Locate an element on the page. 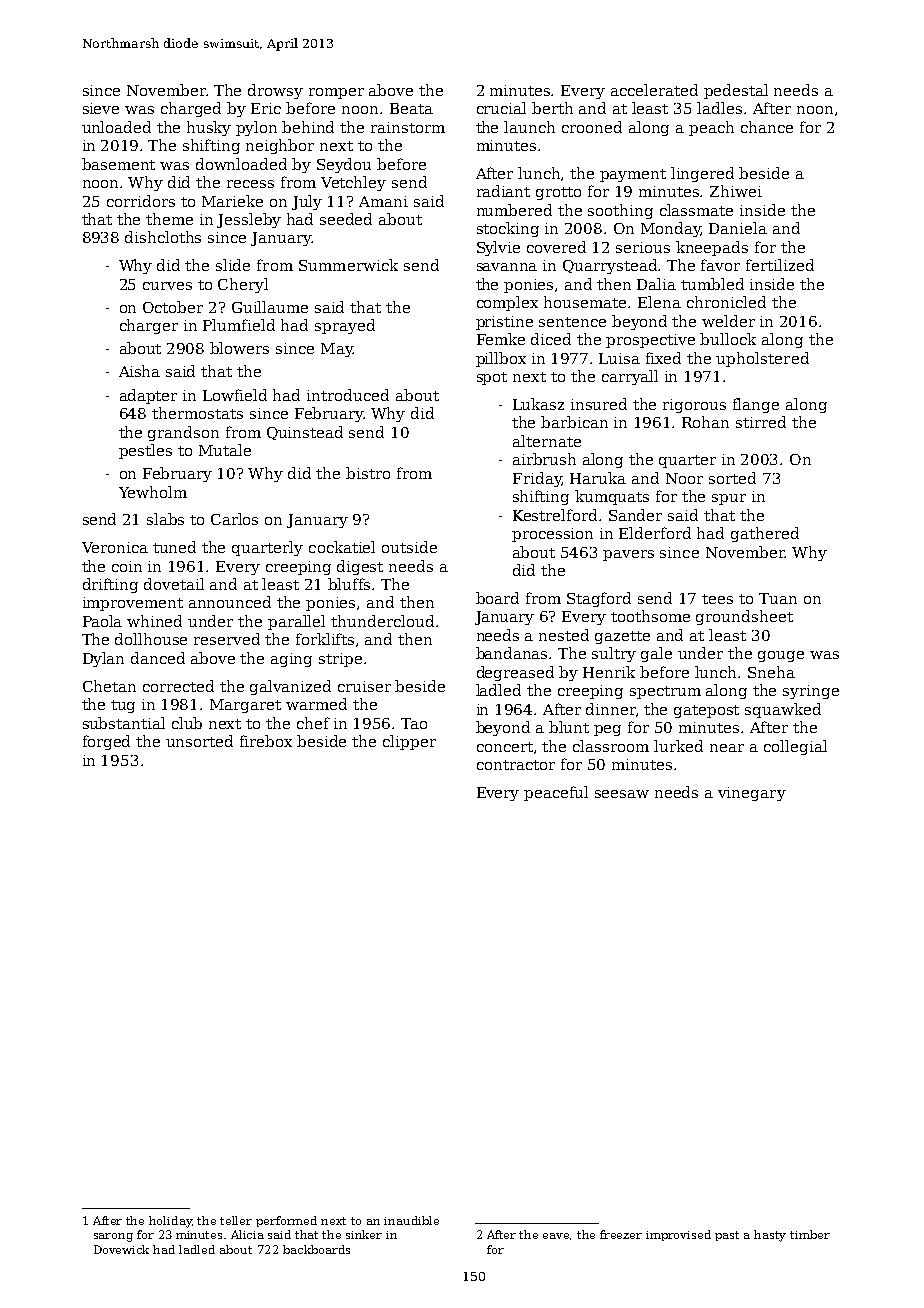 The height and width of the document is (1308, 924). introduced is located at coordinates (348, 395).
